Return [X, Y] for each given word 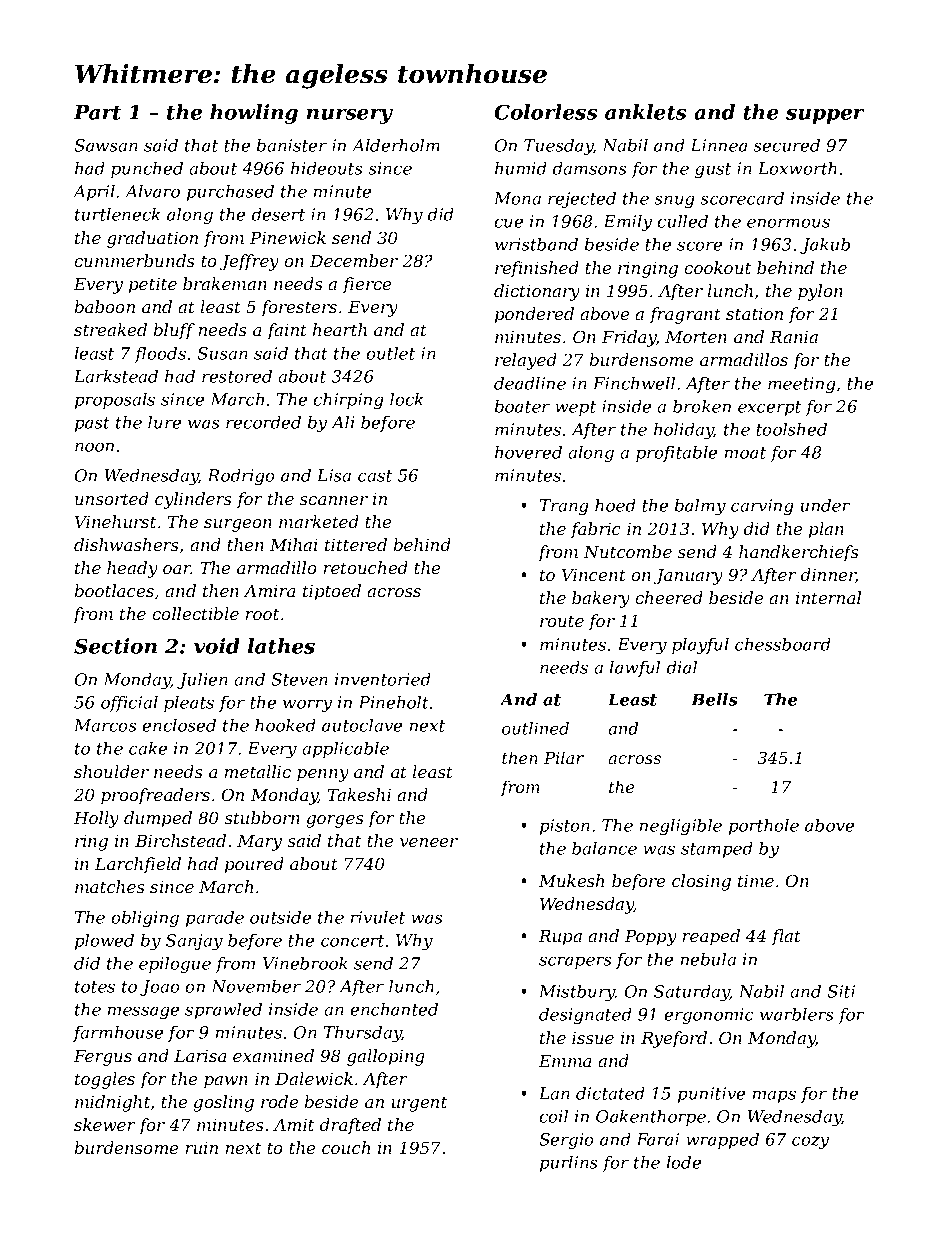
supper [825, 116]
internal [828, 597]
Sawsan [106, 145]
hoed [615, 505]
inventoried [383, 679]
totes [95, 987]
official [129, 704]
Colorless [545, 112]
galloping [386, 1057]
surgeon [238, 525]
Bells [714, 699]
